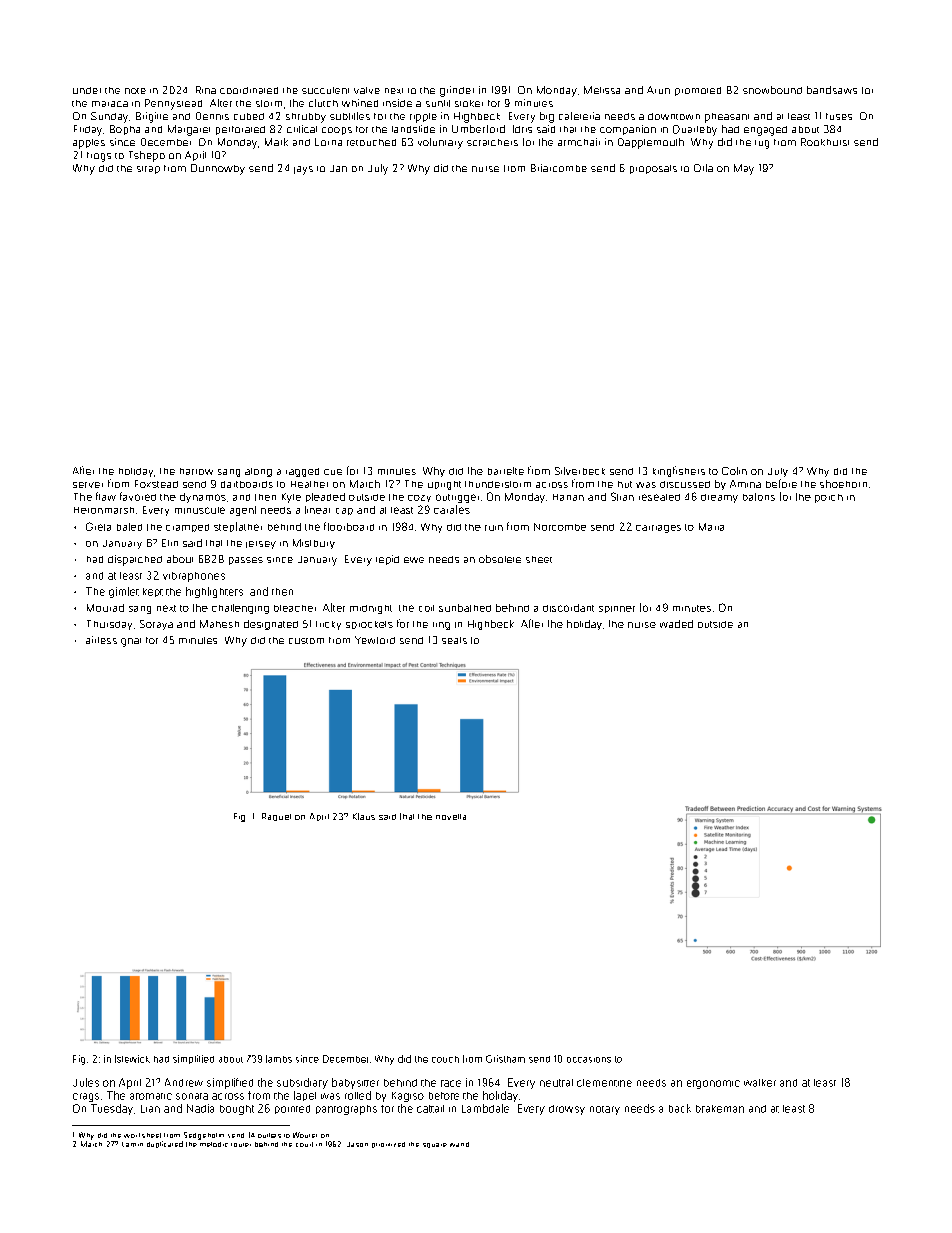 This screenshot has width=952, height=1233. I want to click on airless, so click(101, 640).
